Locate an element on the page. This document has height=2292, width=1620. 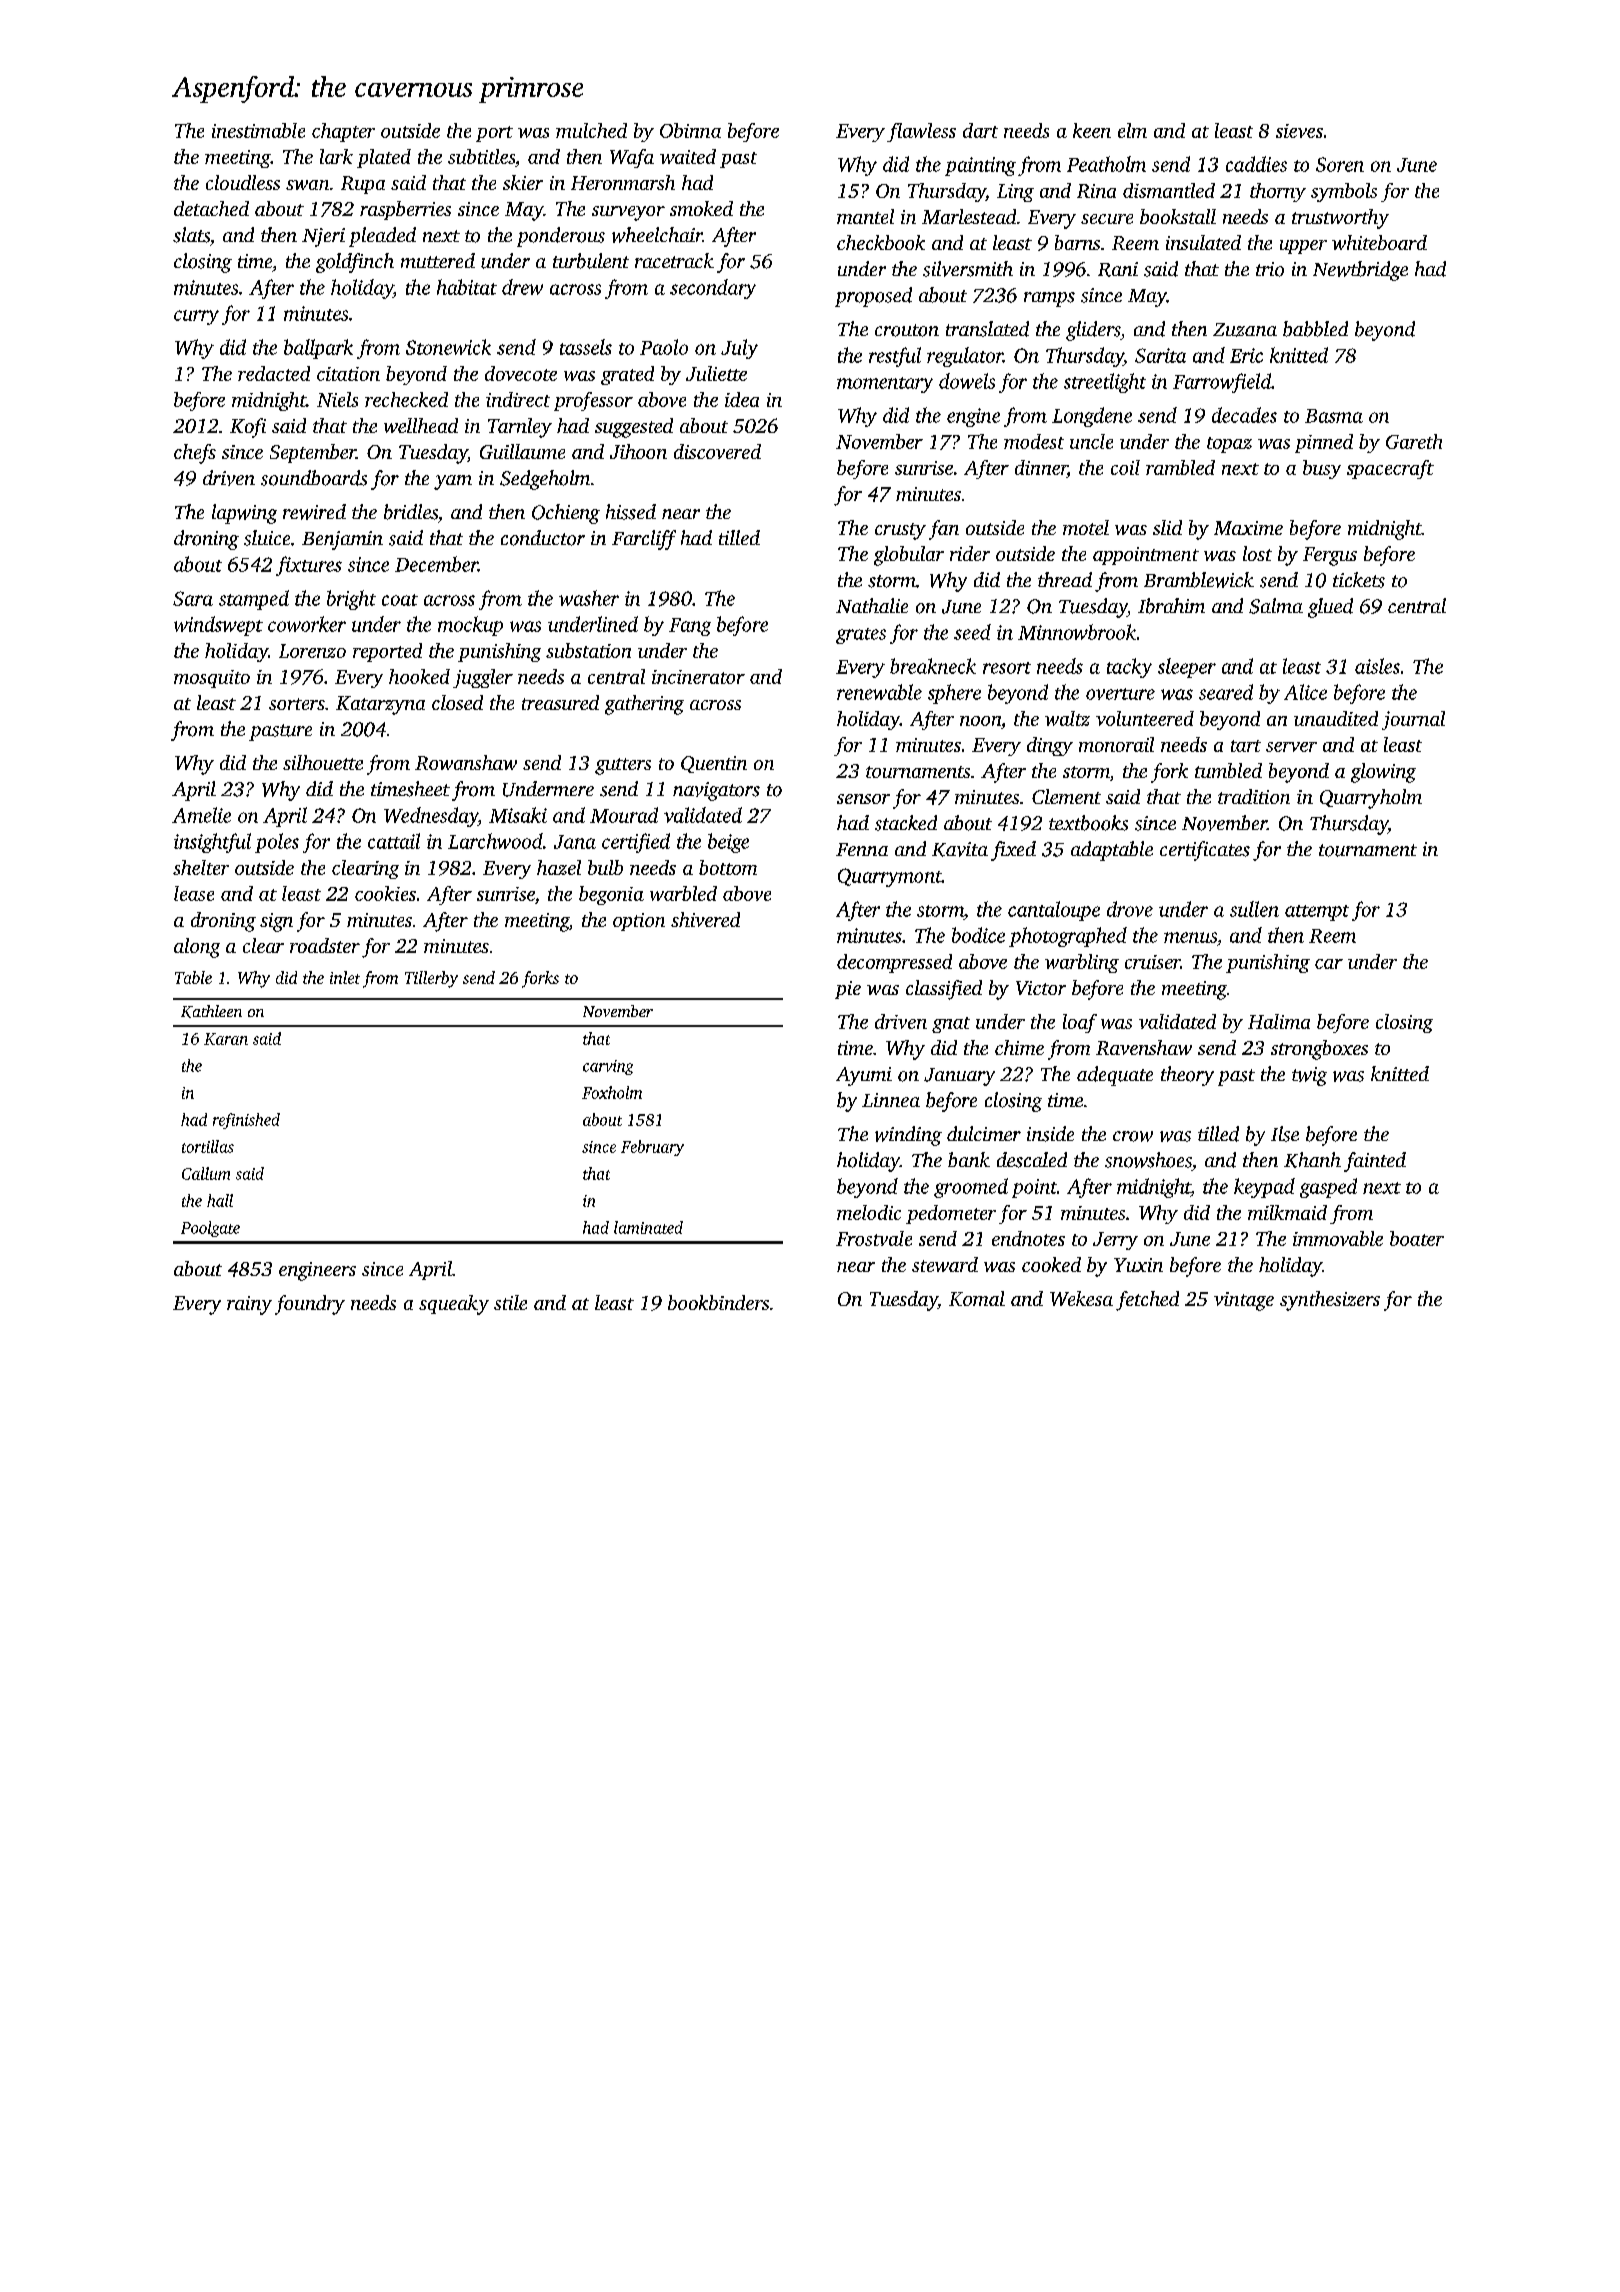
keen is located at coordinates (1092, 130).
